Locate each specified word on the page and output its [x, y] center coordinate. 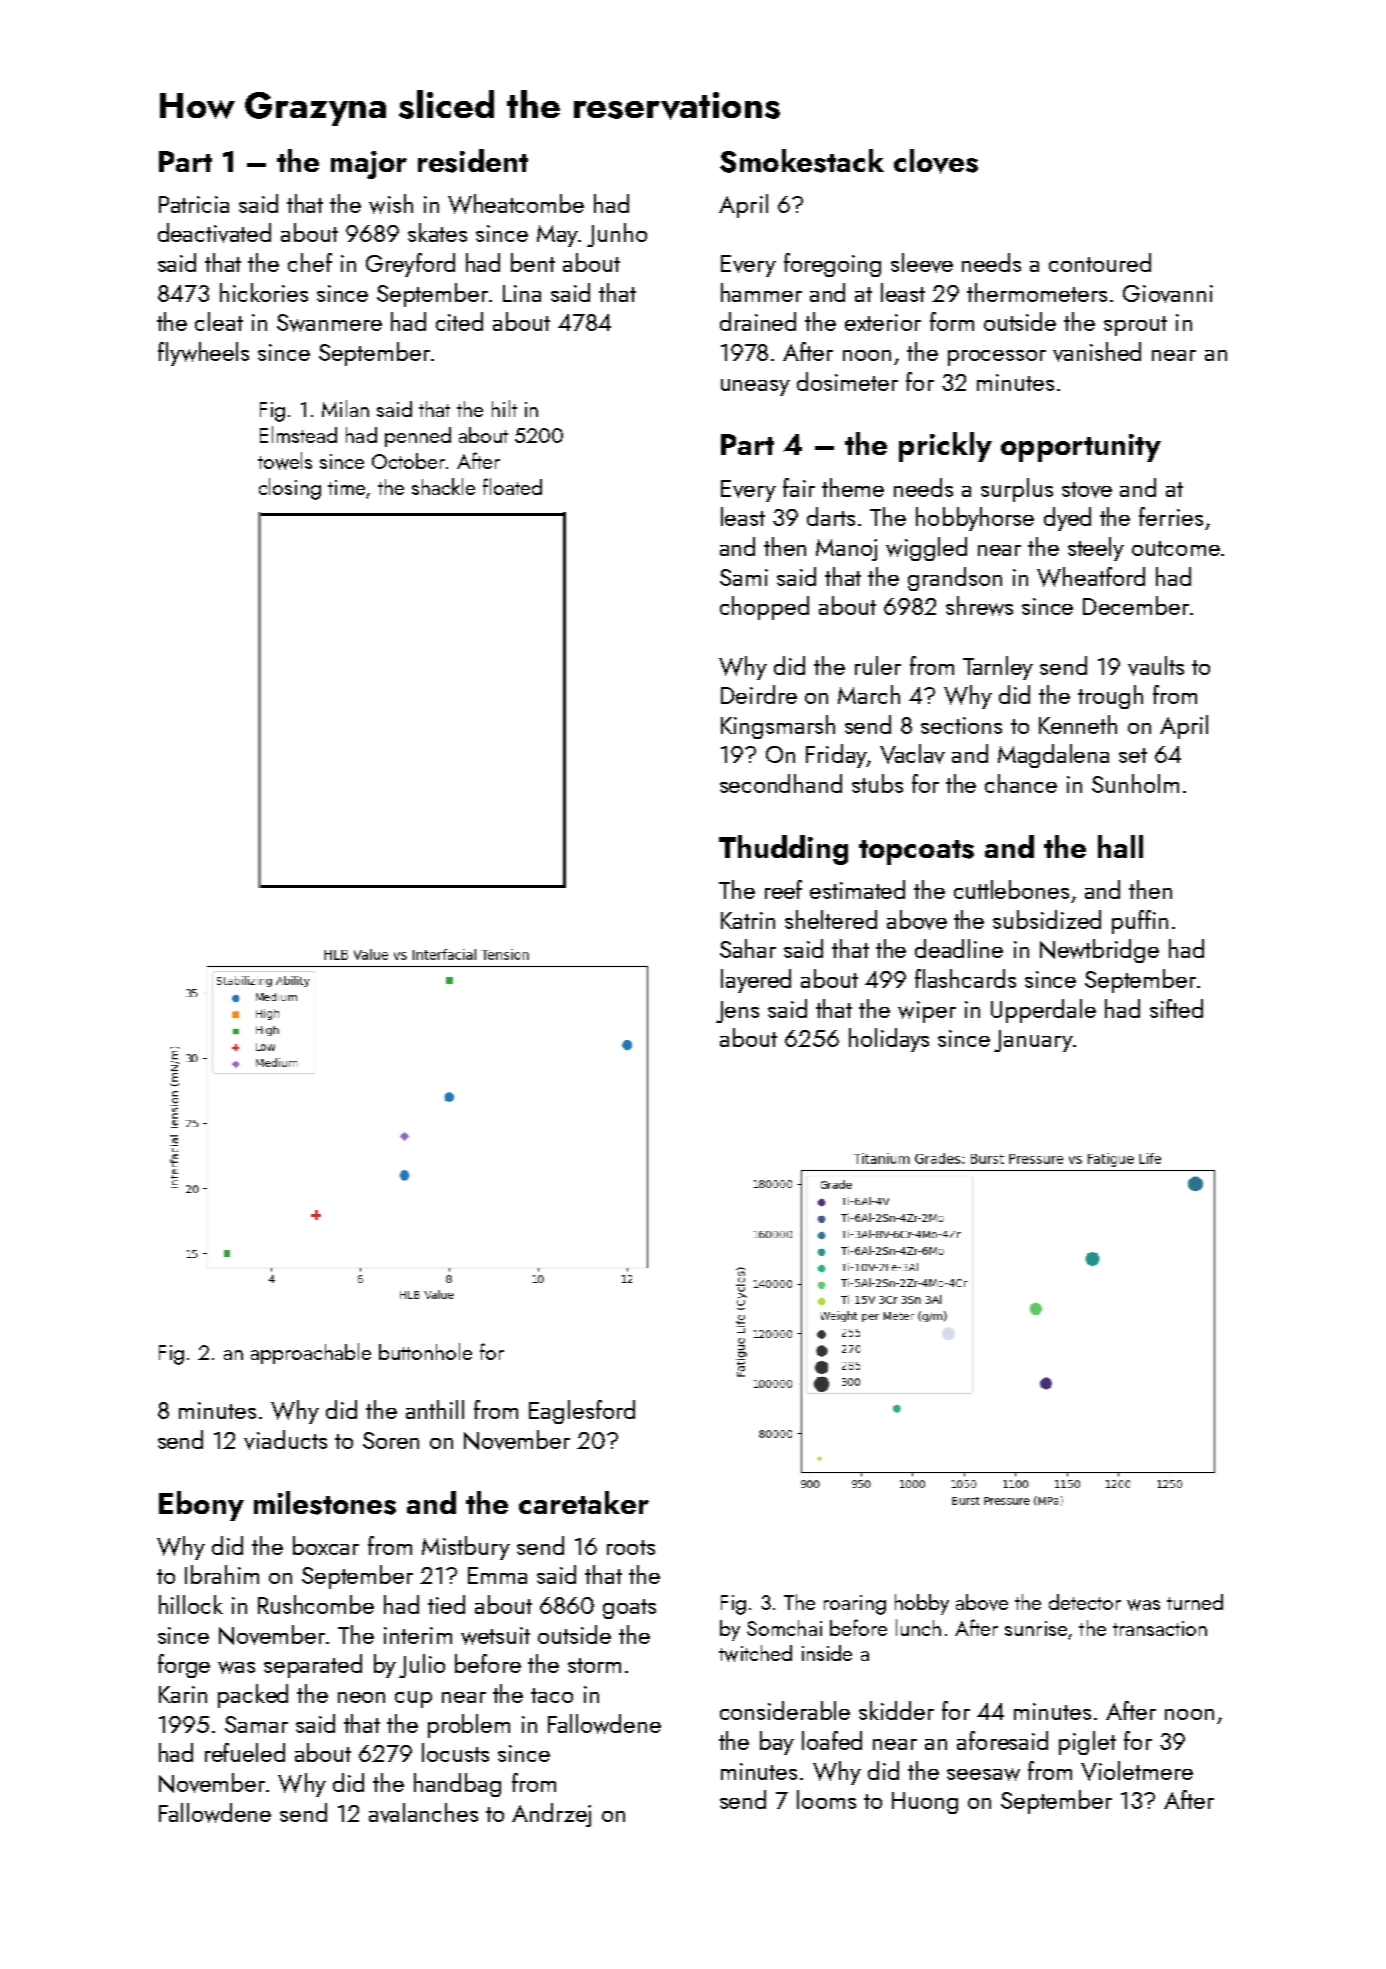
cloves [936, 161]
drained [758, 321]
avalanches [423, 1813]
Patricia [194, 204]
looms [826, 1799]
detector [1085, 1602]
